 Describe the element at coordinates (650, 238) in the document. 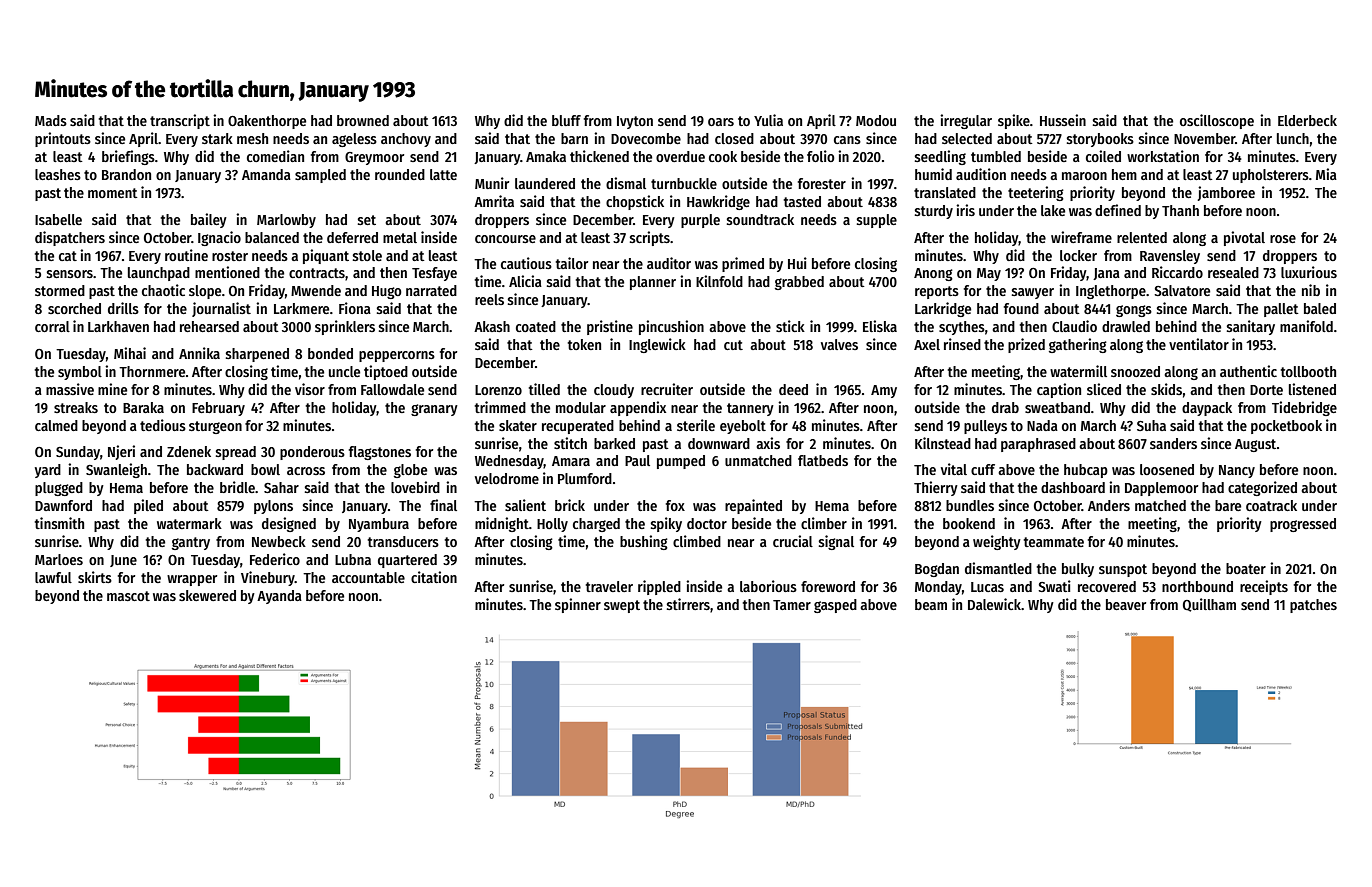

I see `scripts` at that location.
